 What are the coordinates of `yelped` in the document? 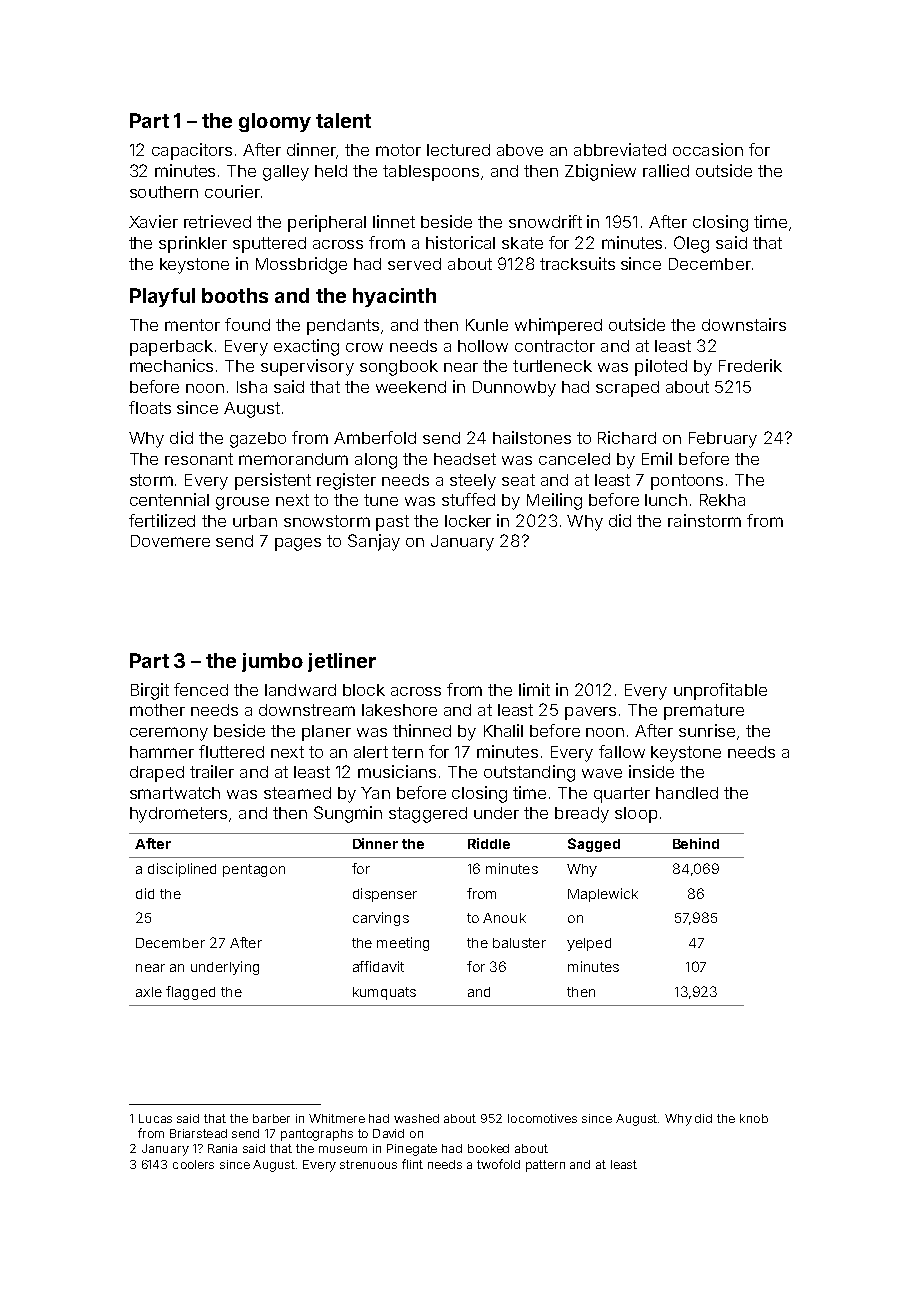 It's located at (589, 944).
